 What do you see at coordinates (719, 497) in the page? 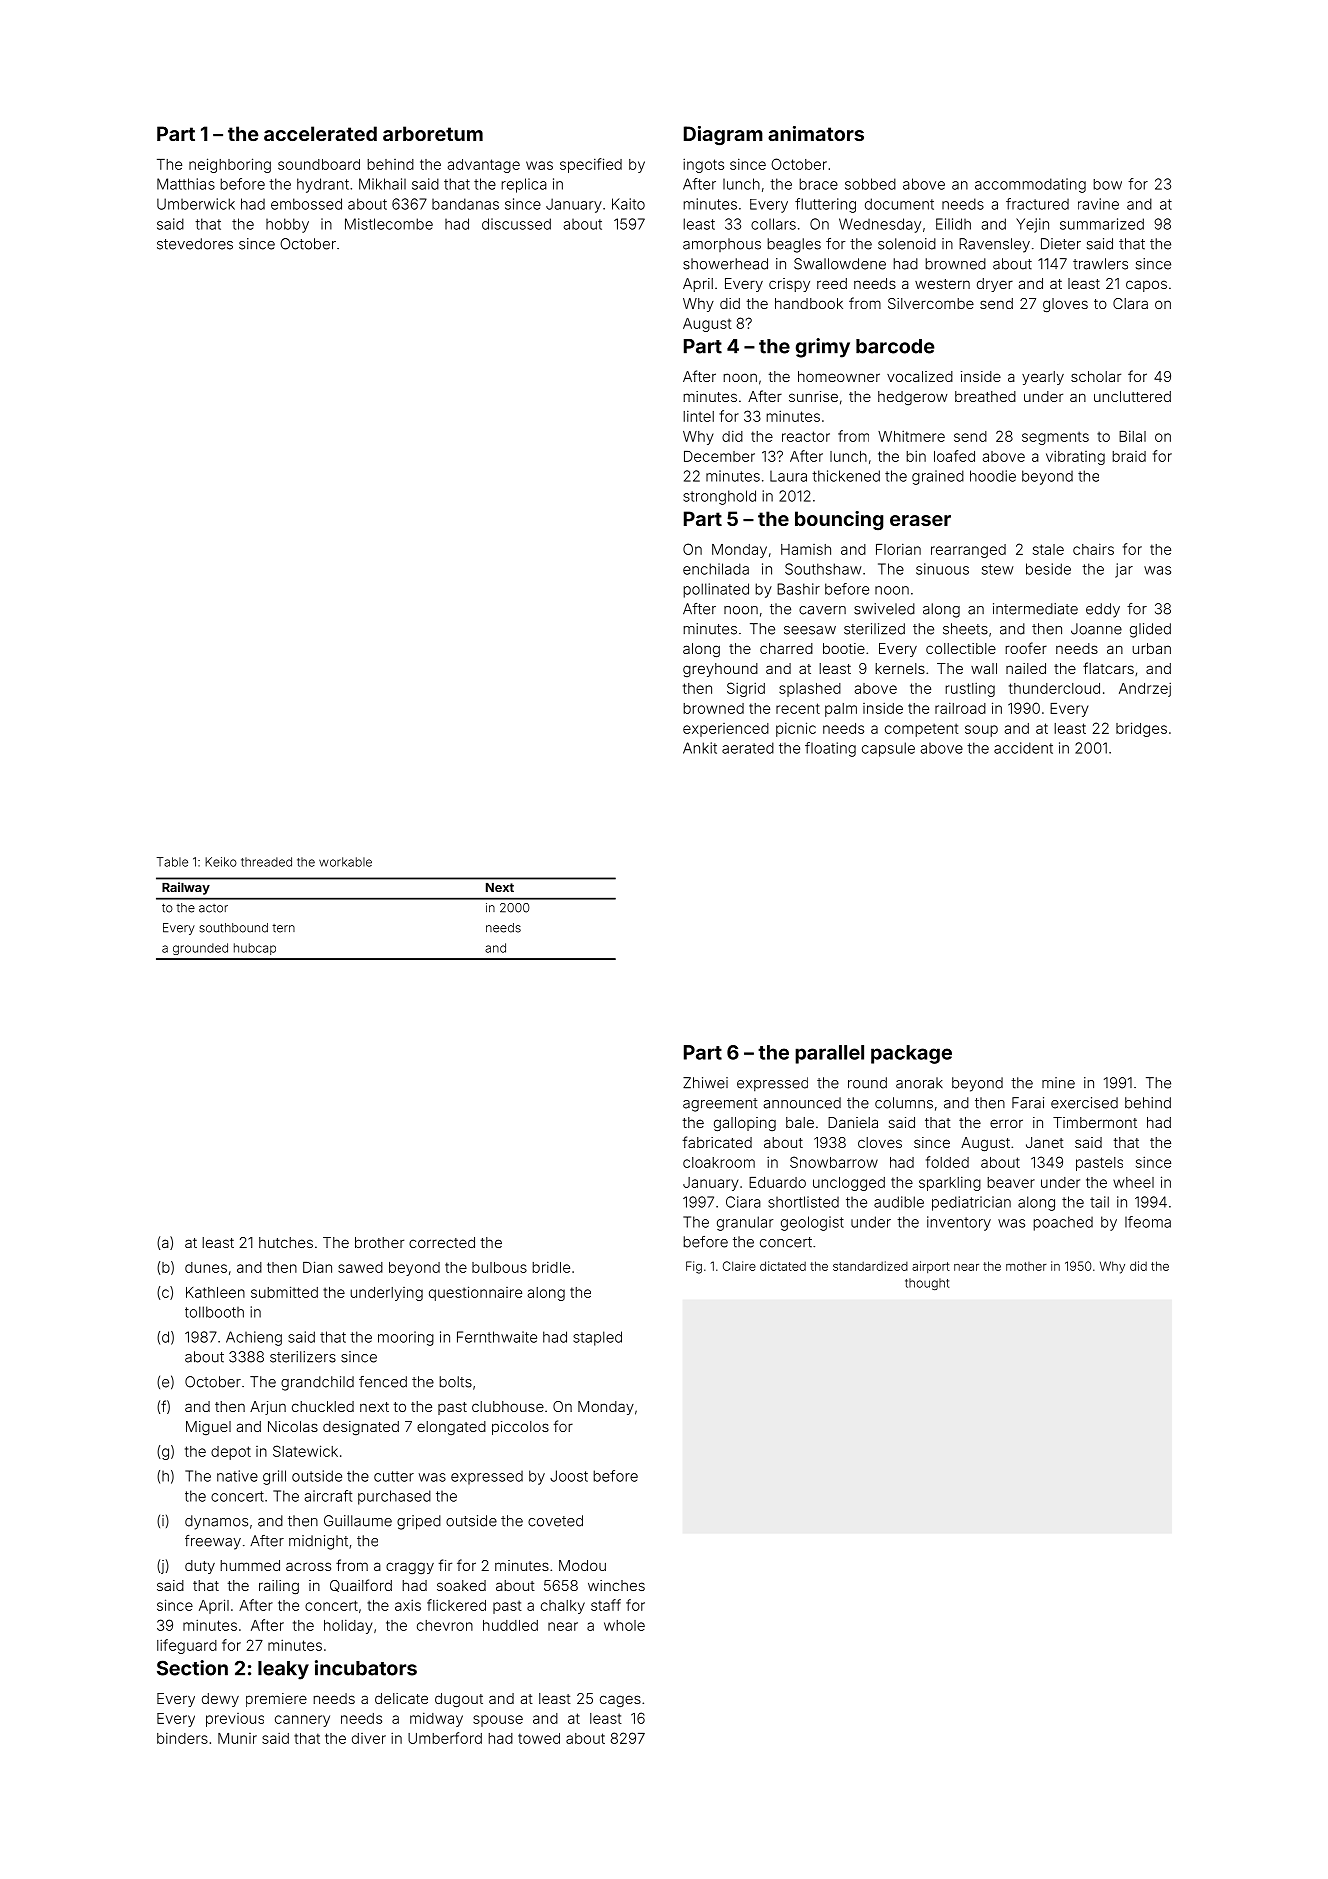
I see `stronghold` at bounding box center [719, 497].
